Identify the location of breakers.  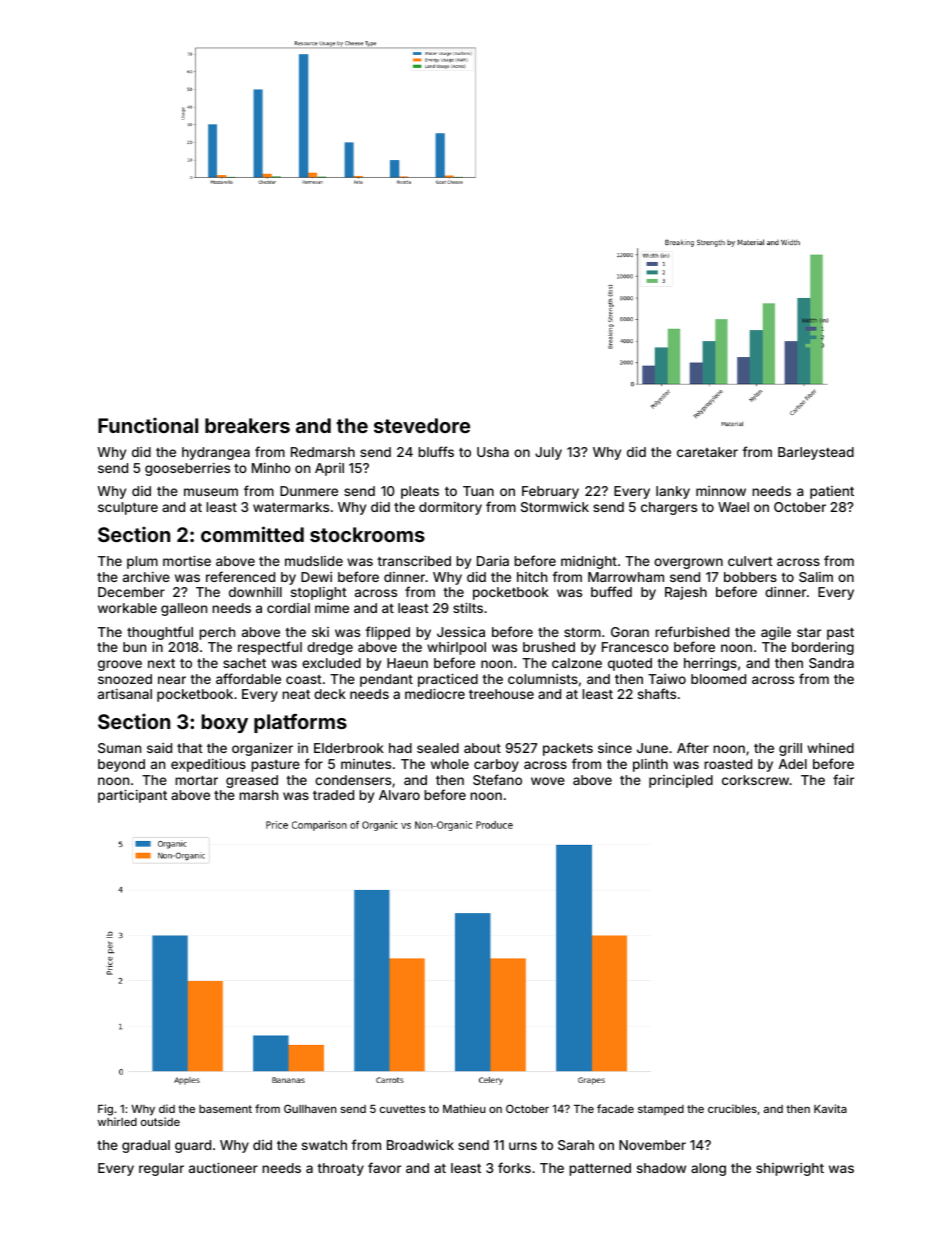
(247, 425).
